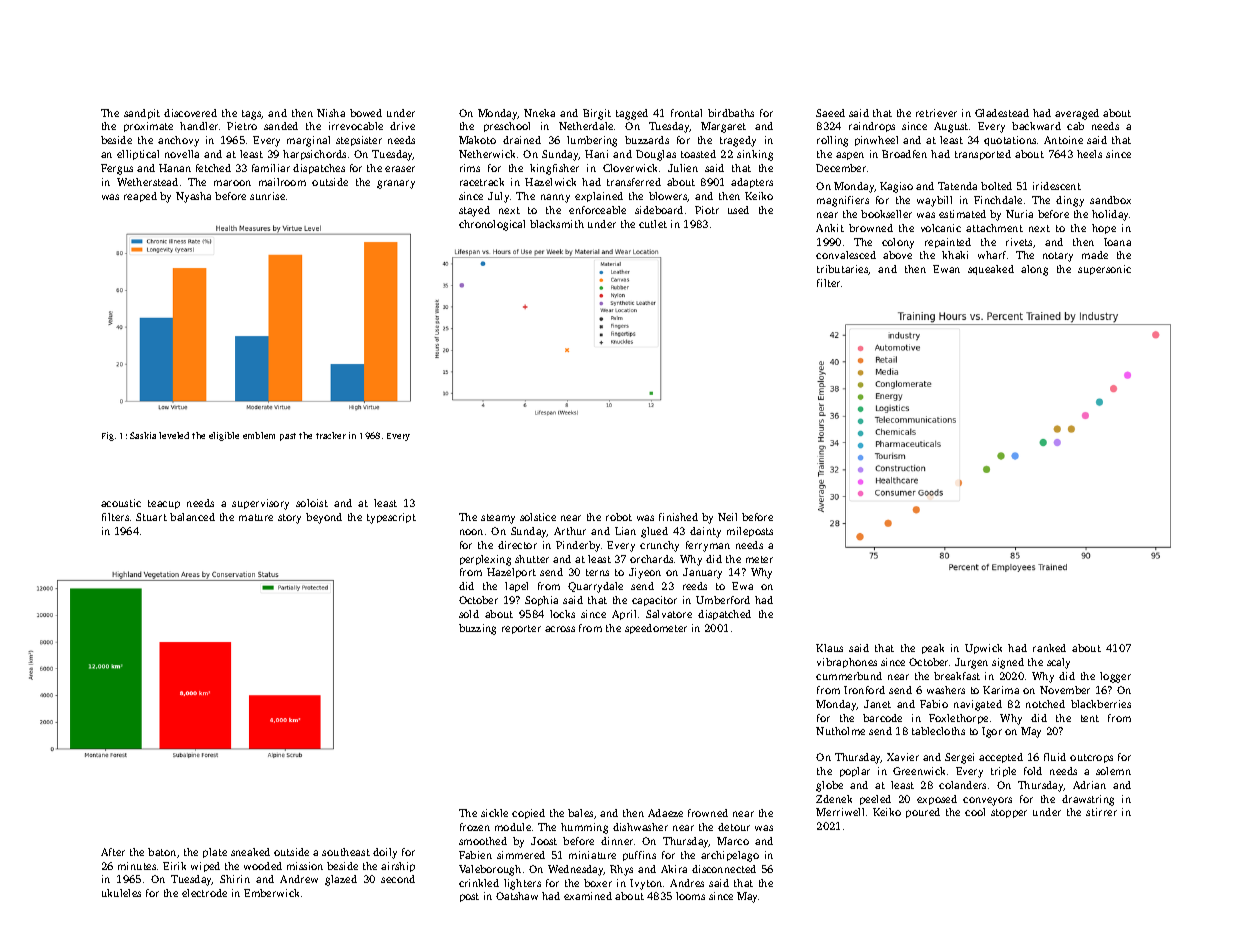  I want to click on chronological, so click(492, 225).
